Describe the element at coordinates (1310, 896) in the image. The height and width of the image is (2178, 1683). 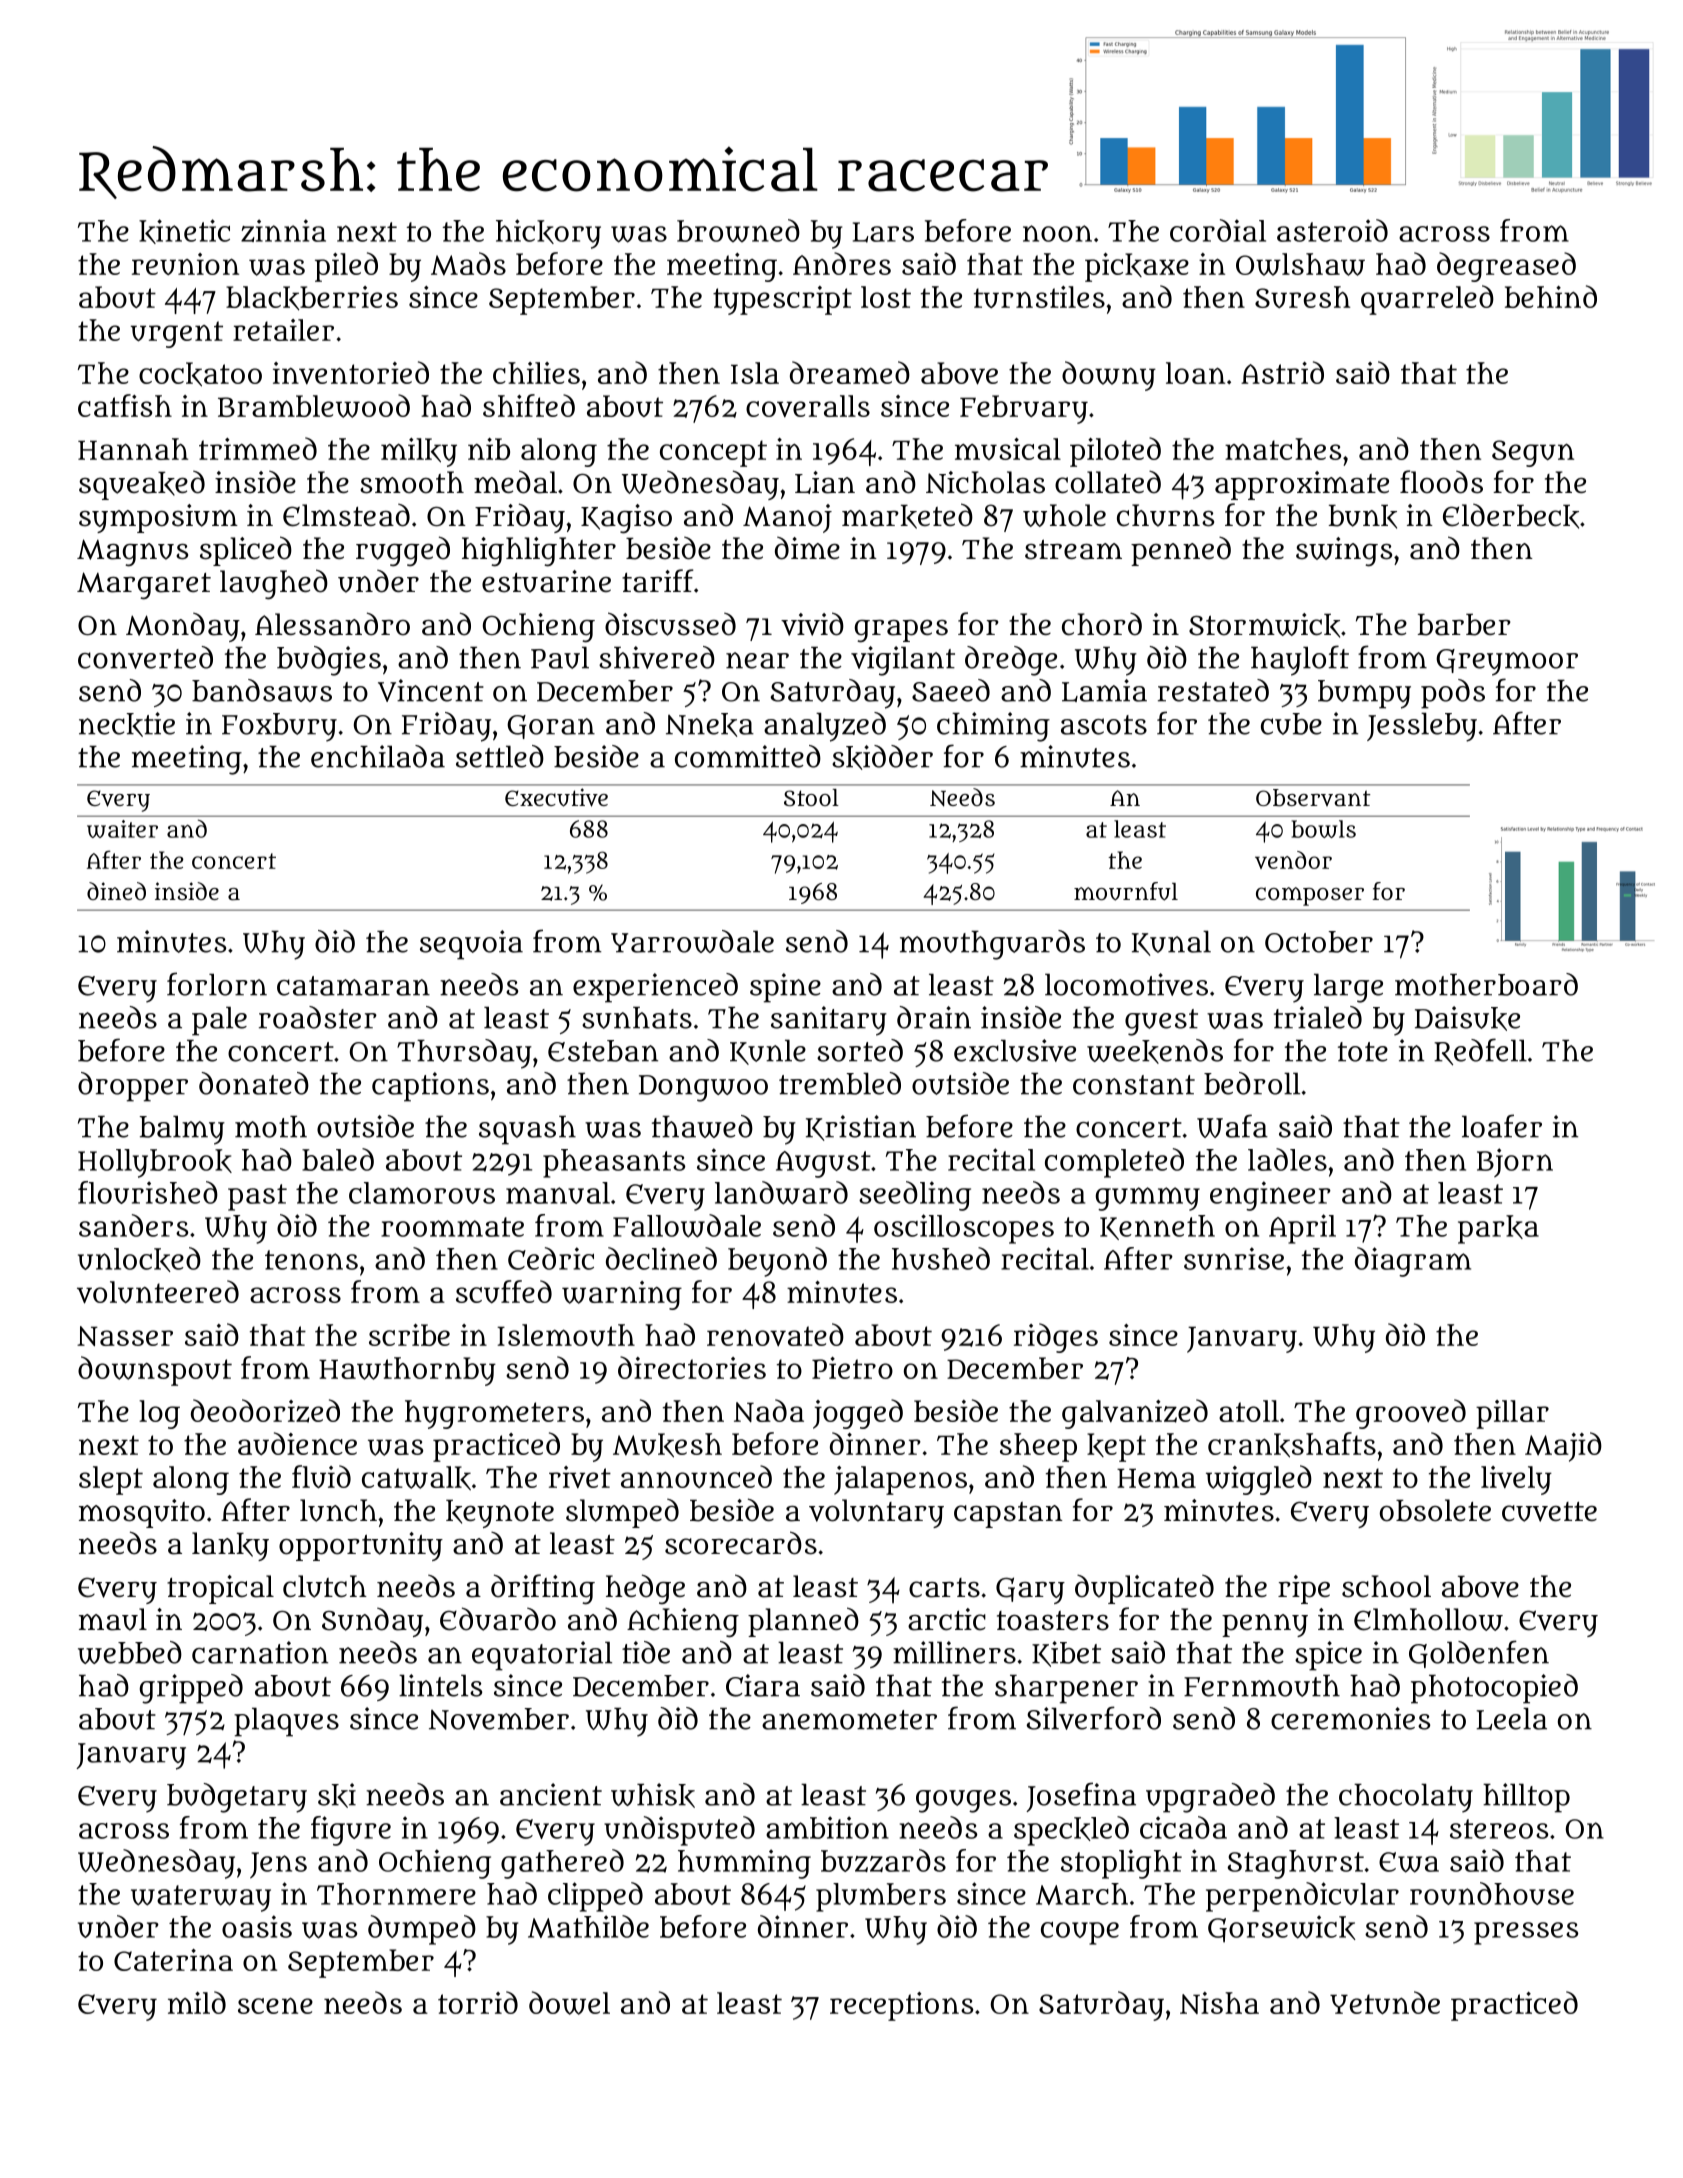
I see `composer` at that location.
